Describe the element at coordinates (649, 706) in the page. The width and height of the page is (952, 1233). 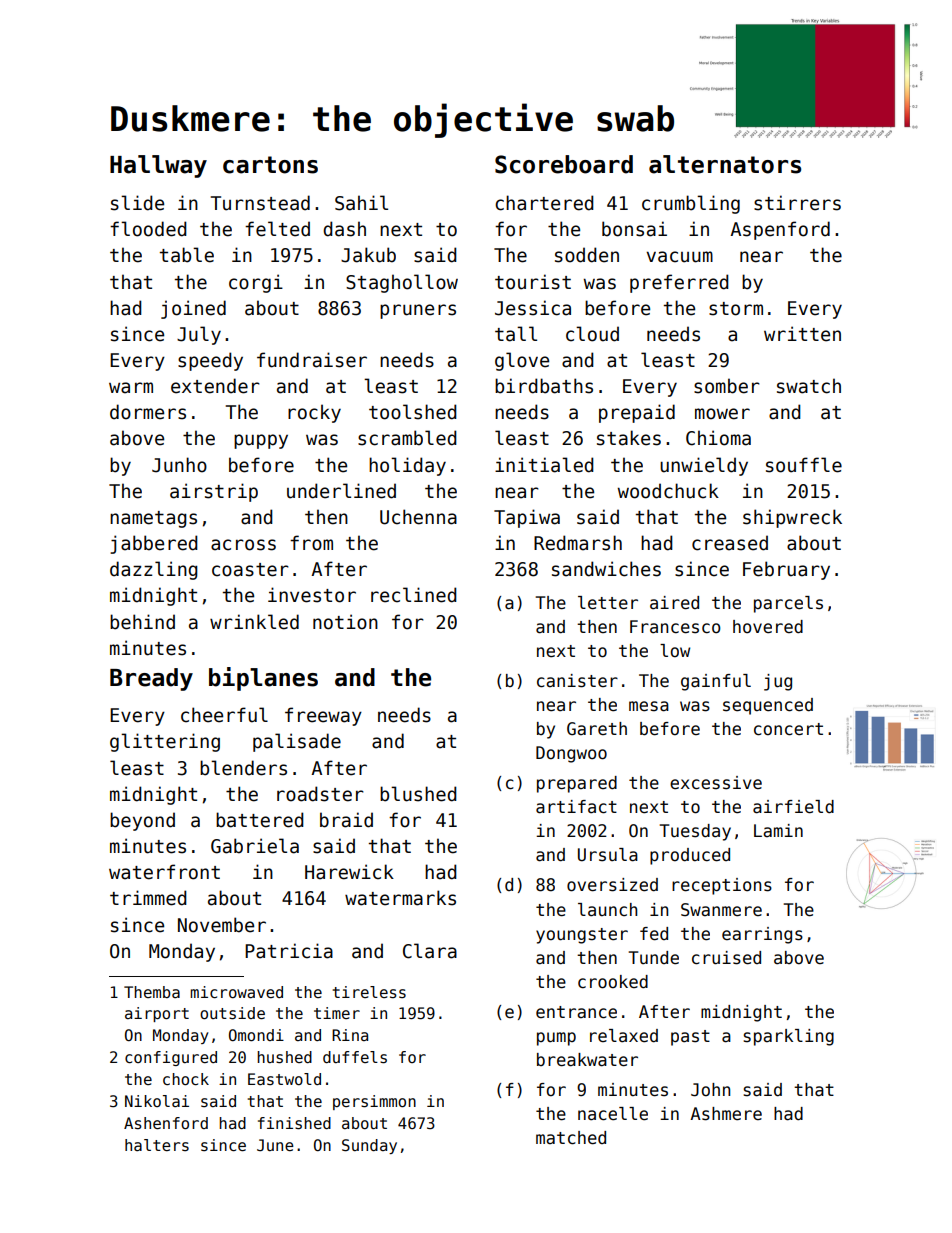
I see `mesa` at that location.
